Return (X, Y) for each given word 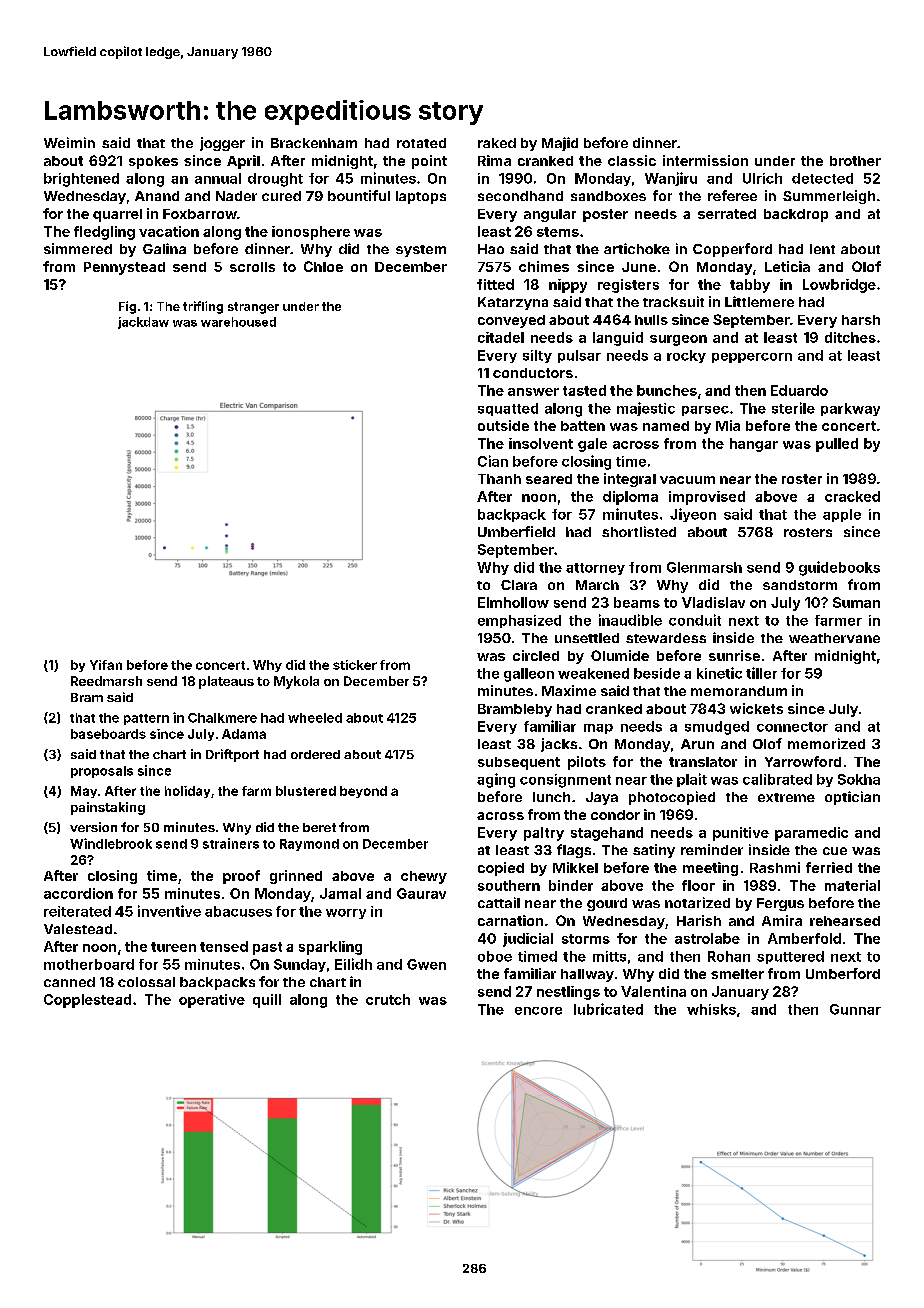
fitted (495, 284)
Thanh (499, 479)
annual (218, 178)
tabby (750, 286)
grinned (296, 877)
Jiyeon (693, 515)
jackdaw (143, 323)
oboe (495, 956)
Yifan (106, 665)
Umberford (843, 973)
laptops (421, 197)
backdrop (796, 215)
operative (212, 1001)
